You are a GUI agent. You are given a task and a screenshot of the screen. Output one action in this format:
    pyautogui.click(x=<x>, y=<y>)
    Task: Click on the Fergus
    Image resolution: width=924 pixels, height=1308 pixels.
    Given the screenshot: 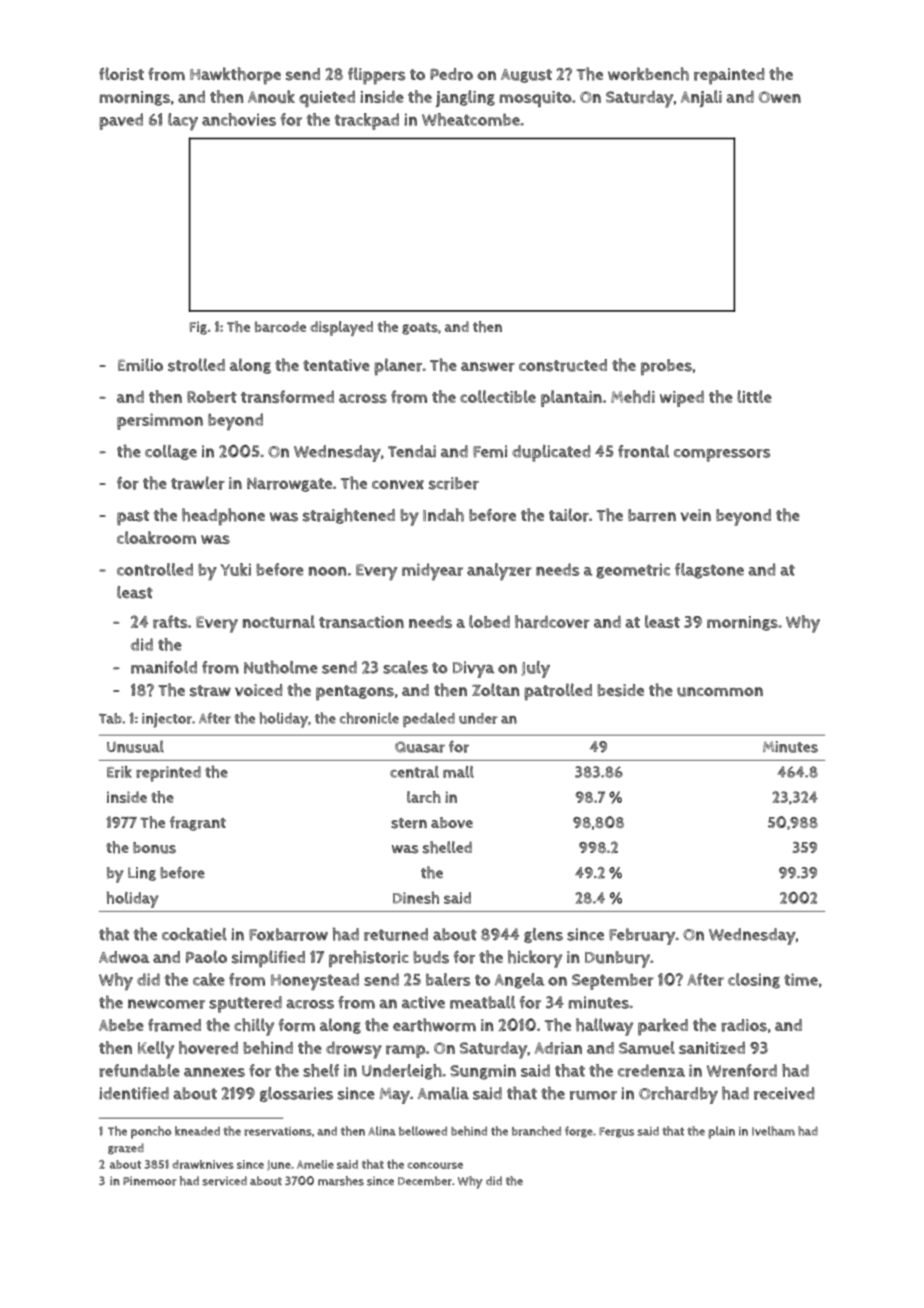 What is the action you would take?
    pyautogui.click(x=616, y=1132)
